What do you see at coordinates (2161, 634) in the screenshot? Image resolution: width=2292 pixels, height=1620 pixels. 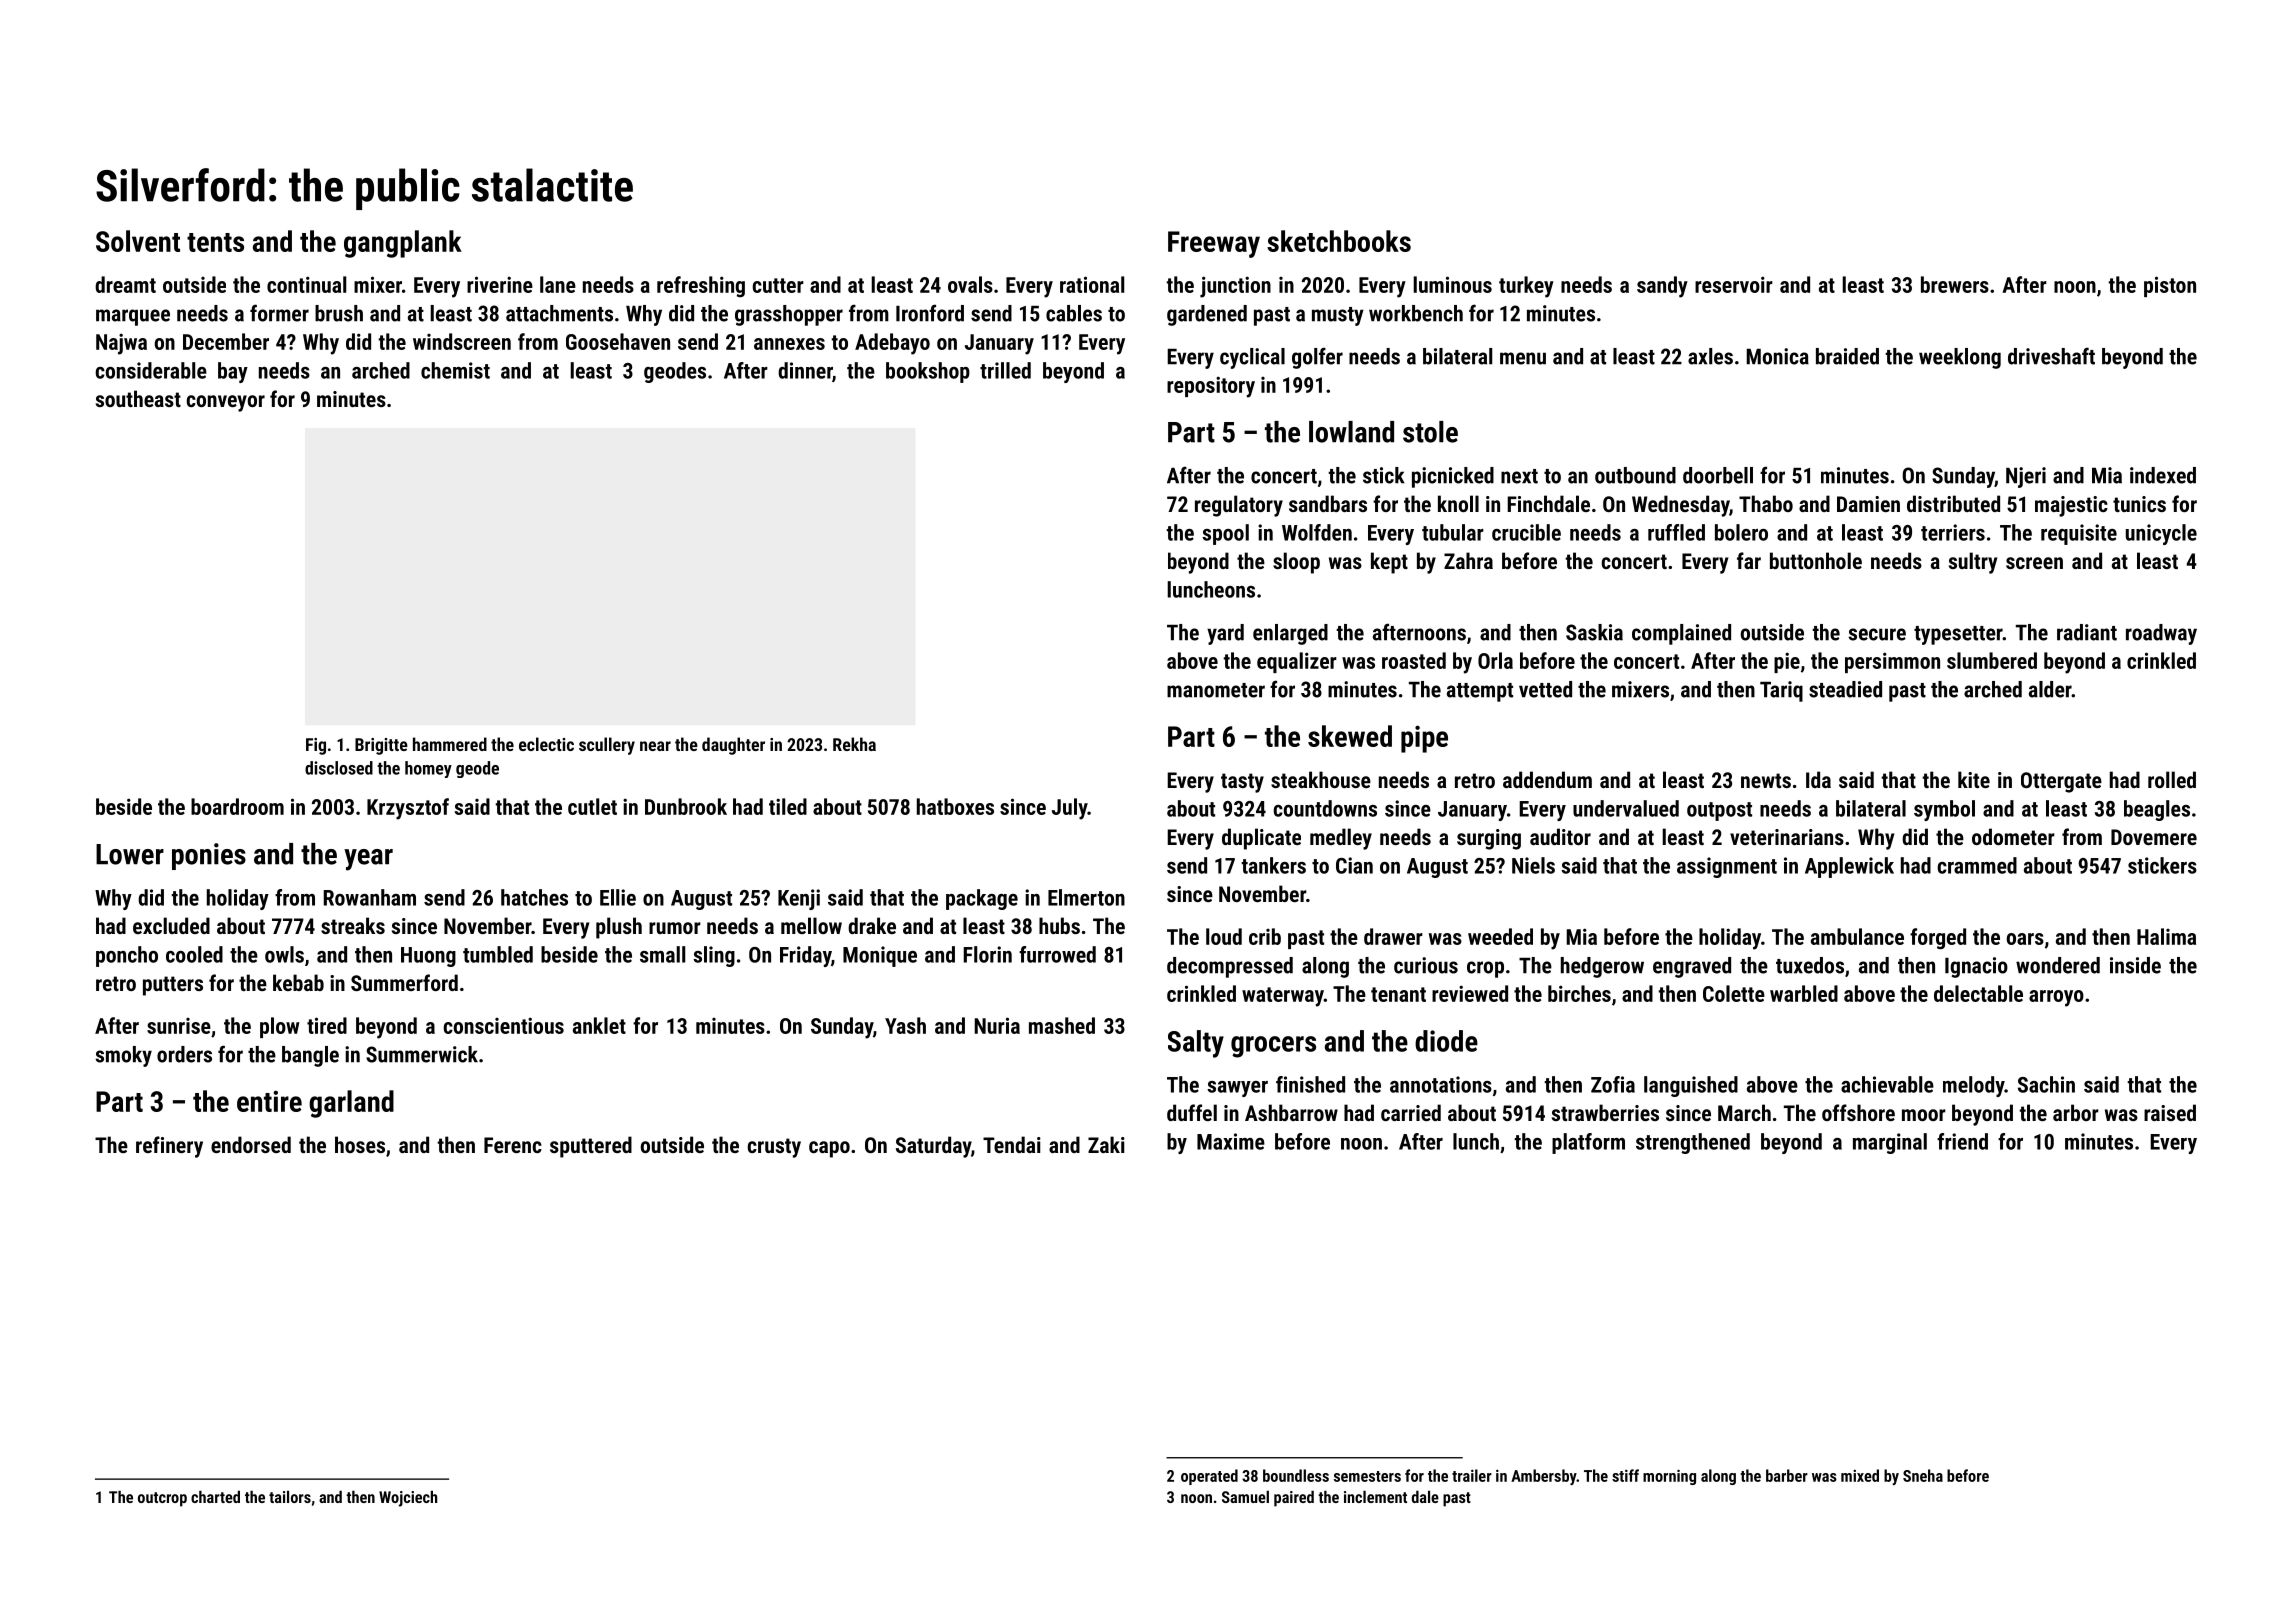 I see `roadway` at bounding box center [2161, 634].
